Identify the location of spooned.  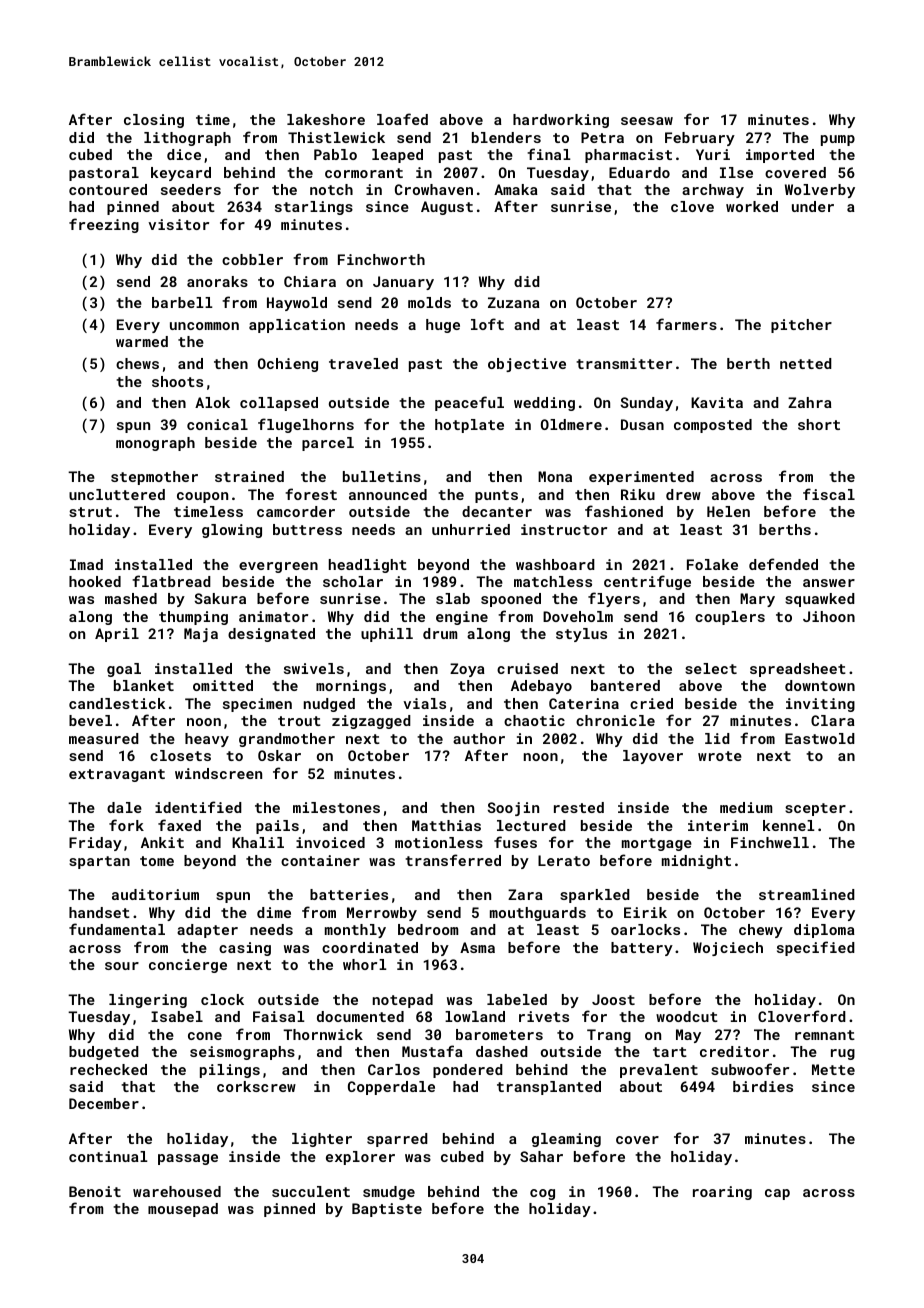
(511, 600).
